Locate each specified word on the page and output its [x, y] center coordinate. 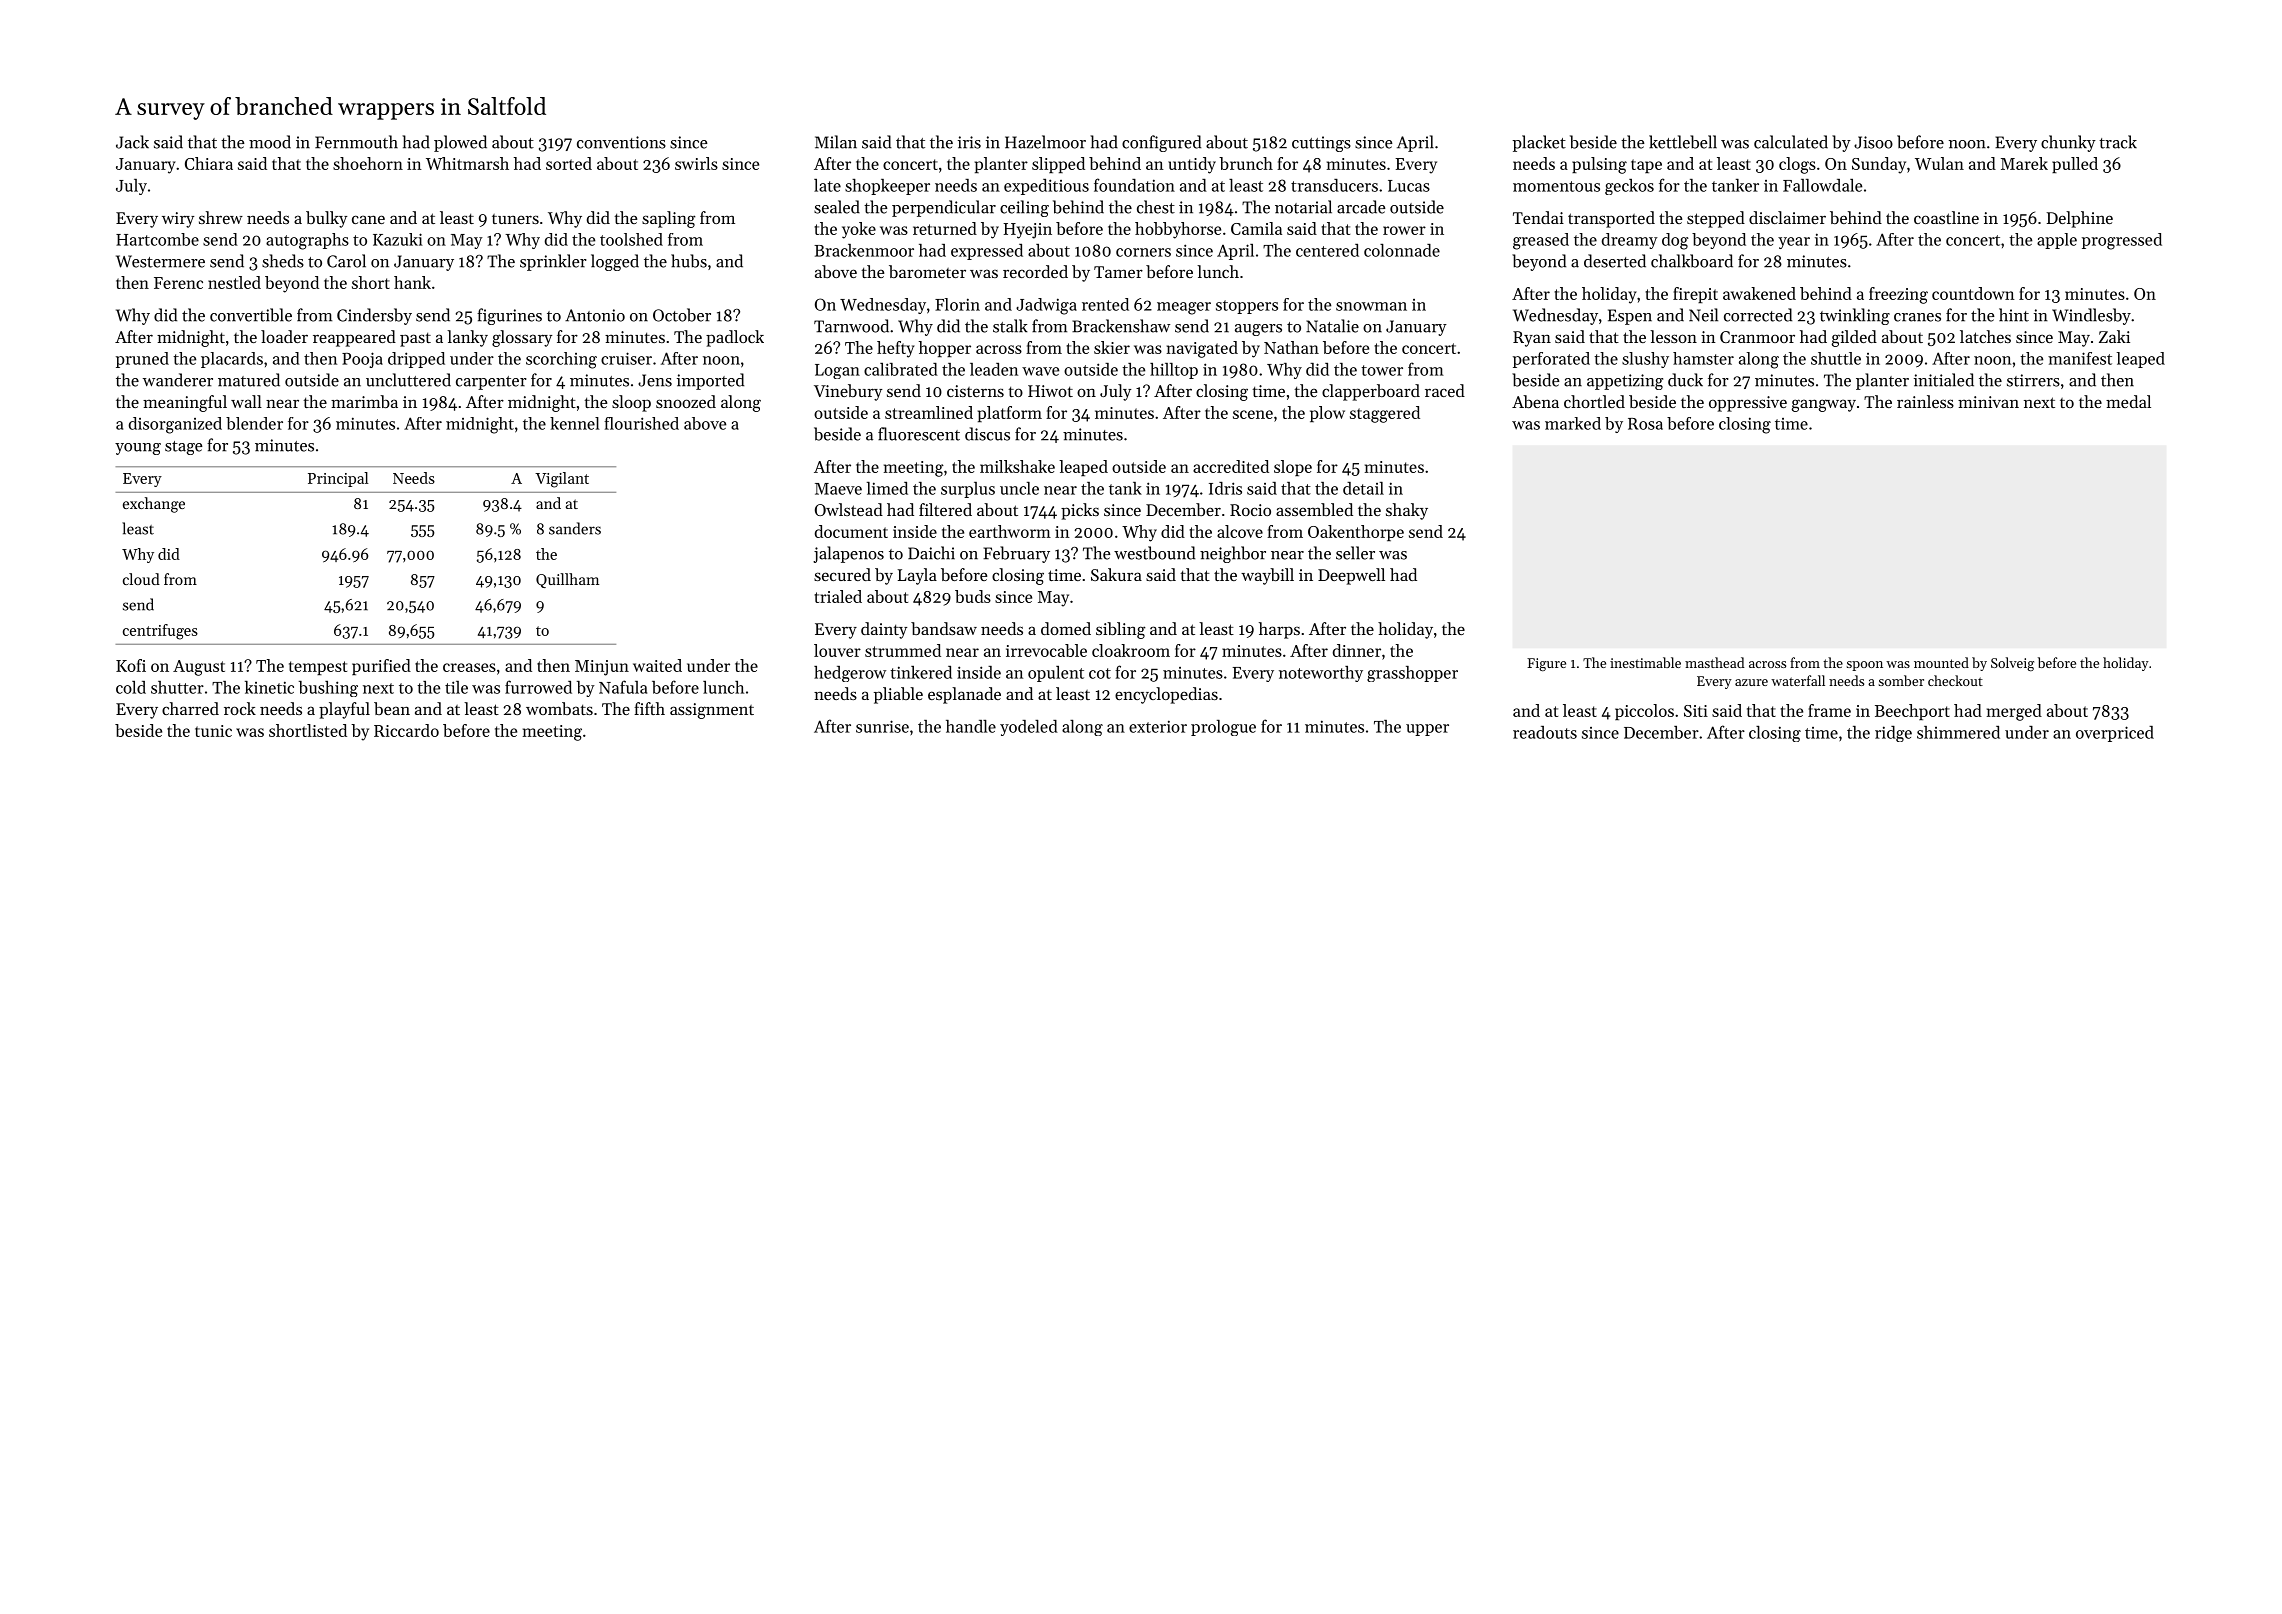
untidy [1192, 165]
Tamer [1118, 272]
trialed [838, 596]
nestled [234, 282]
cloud [141, 579]
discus [987, 434]
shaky [1407, 511]
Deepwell [1351, 576]
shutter [177, 687]
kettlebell [1683, 142]
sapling [669, 219]
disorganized [175, 425]
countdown [1973, 293]
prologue [1223, 728]
